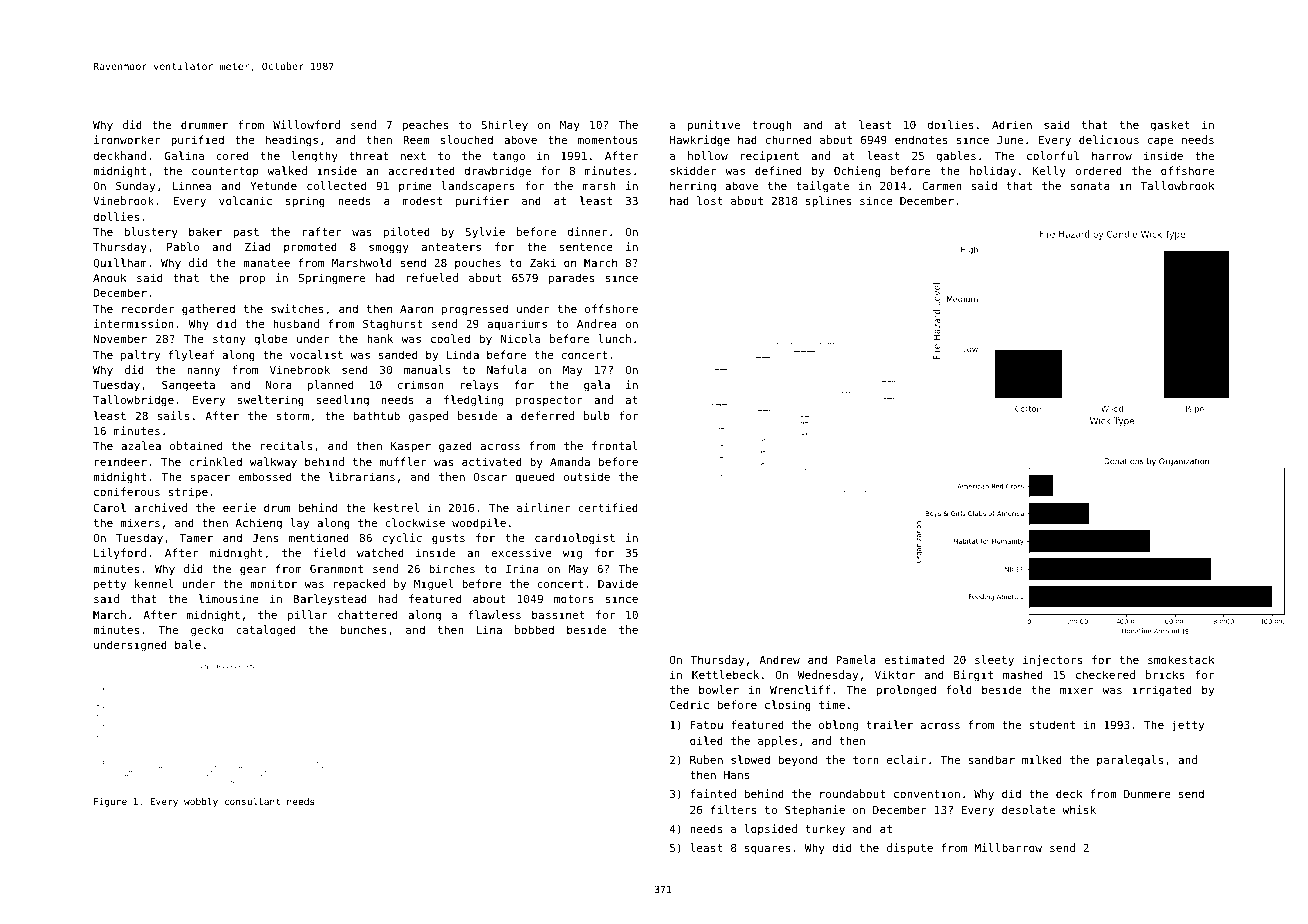 The width and height of the screenshot is (1308, 924). Describe the element at coordinates (416, 140) in the screenshot. I see `Reem` at that location.
